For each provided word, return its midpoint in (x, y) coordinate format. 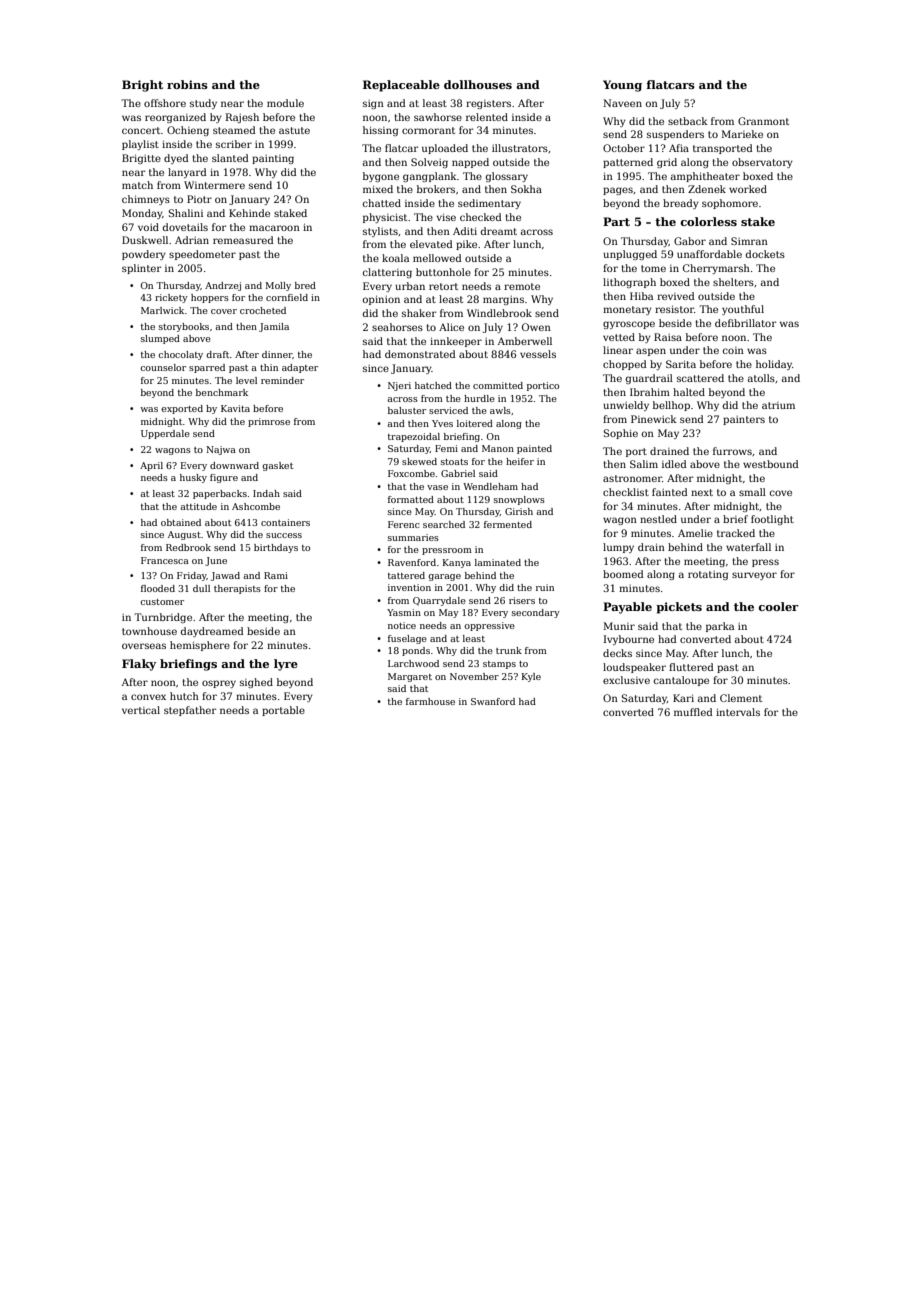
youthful (743, 310)
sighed (256, 683)
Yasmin (404, 612)
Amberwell (525, 341)
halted (689, 392)
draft (218, 354)
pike (466, 245)
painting (273, 159)
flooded (158, 588)
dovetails (185, 227)
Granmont (763, 121)
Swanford (493, 701)
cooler (778, 606)
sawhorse (438, 117)
